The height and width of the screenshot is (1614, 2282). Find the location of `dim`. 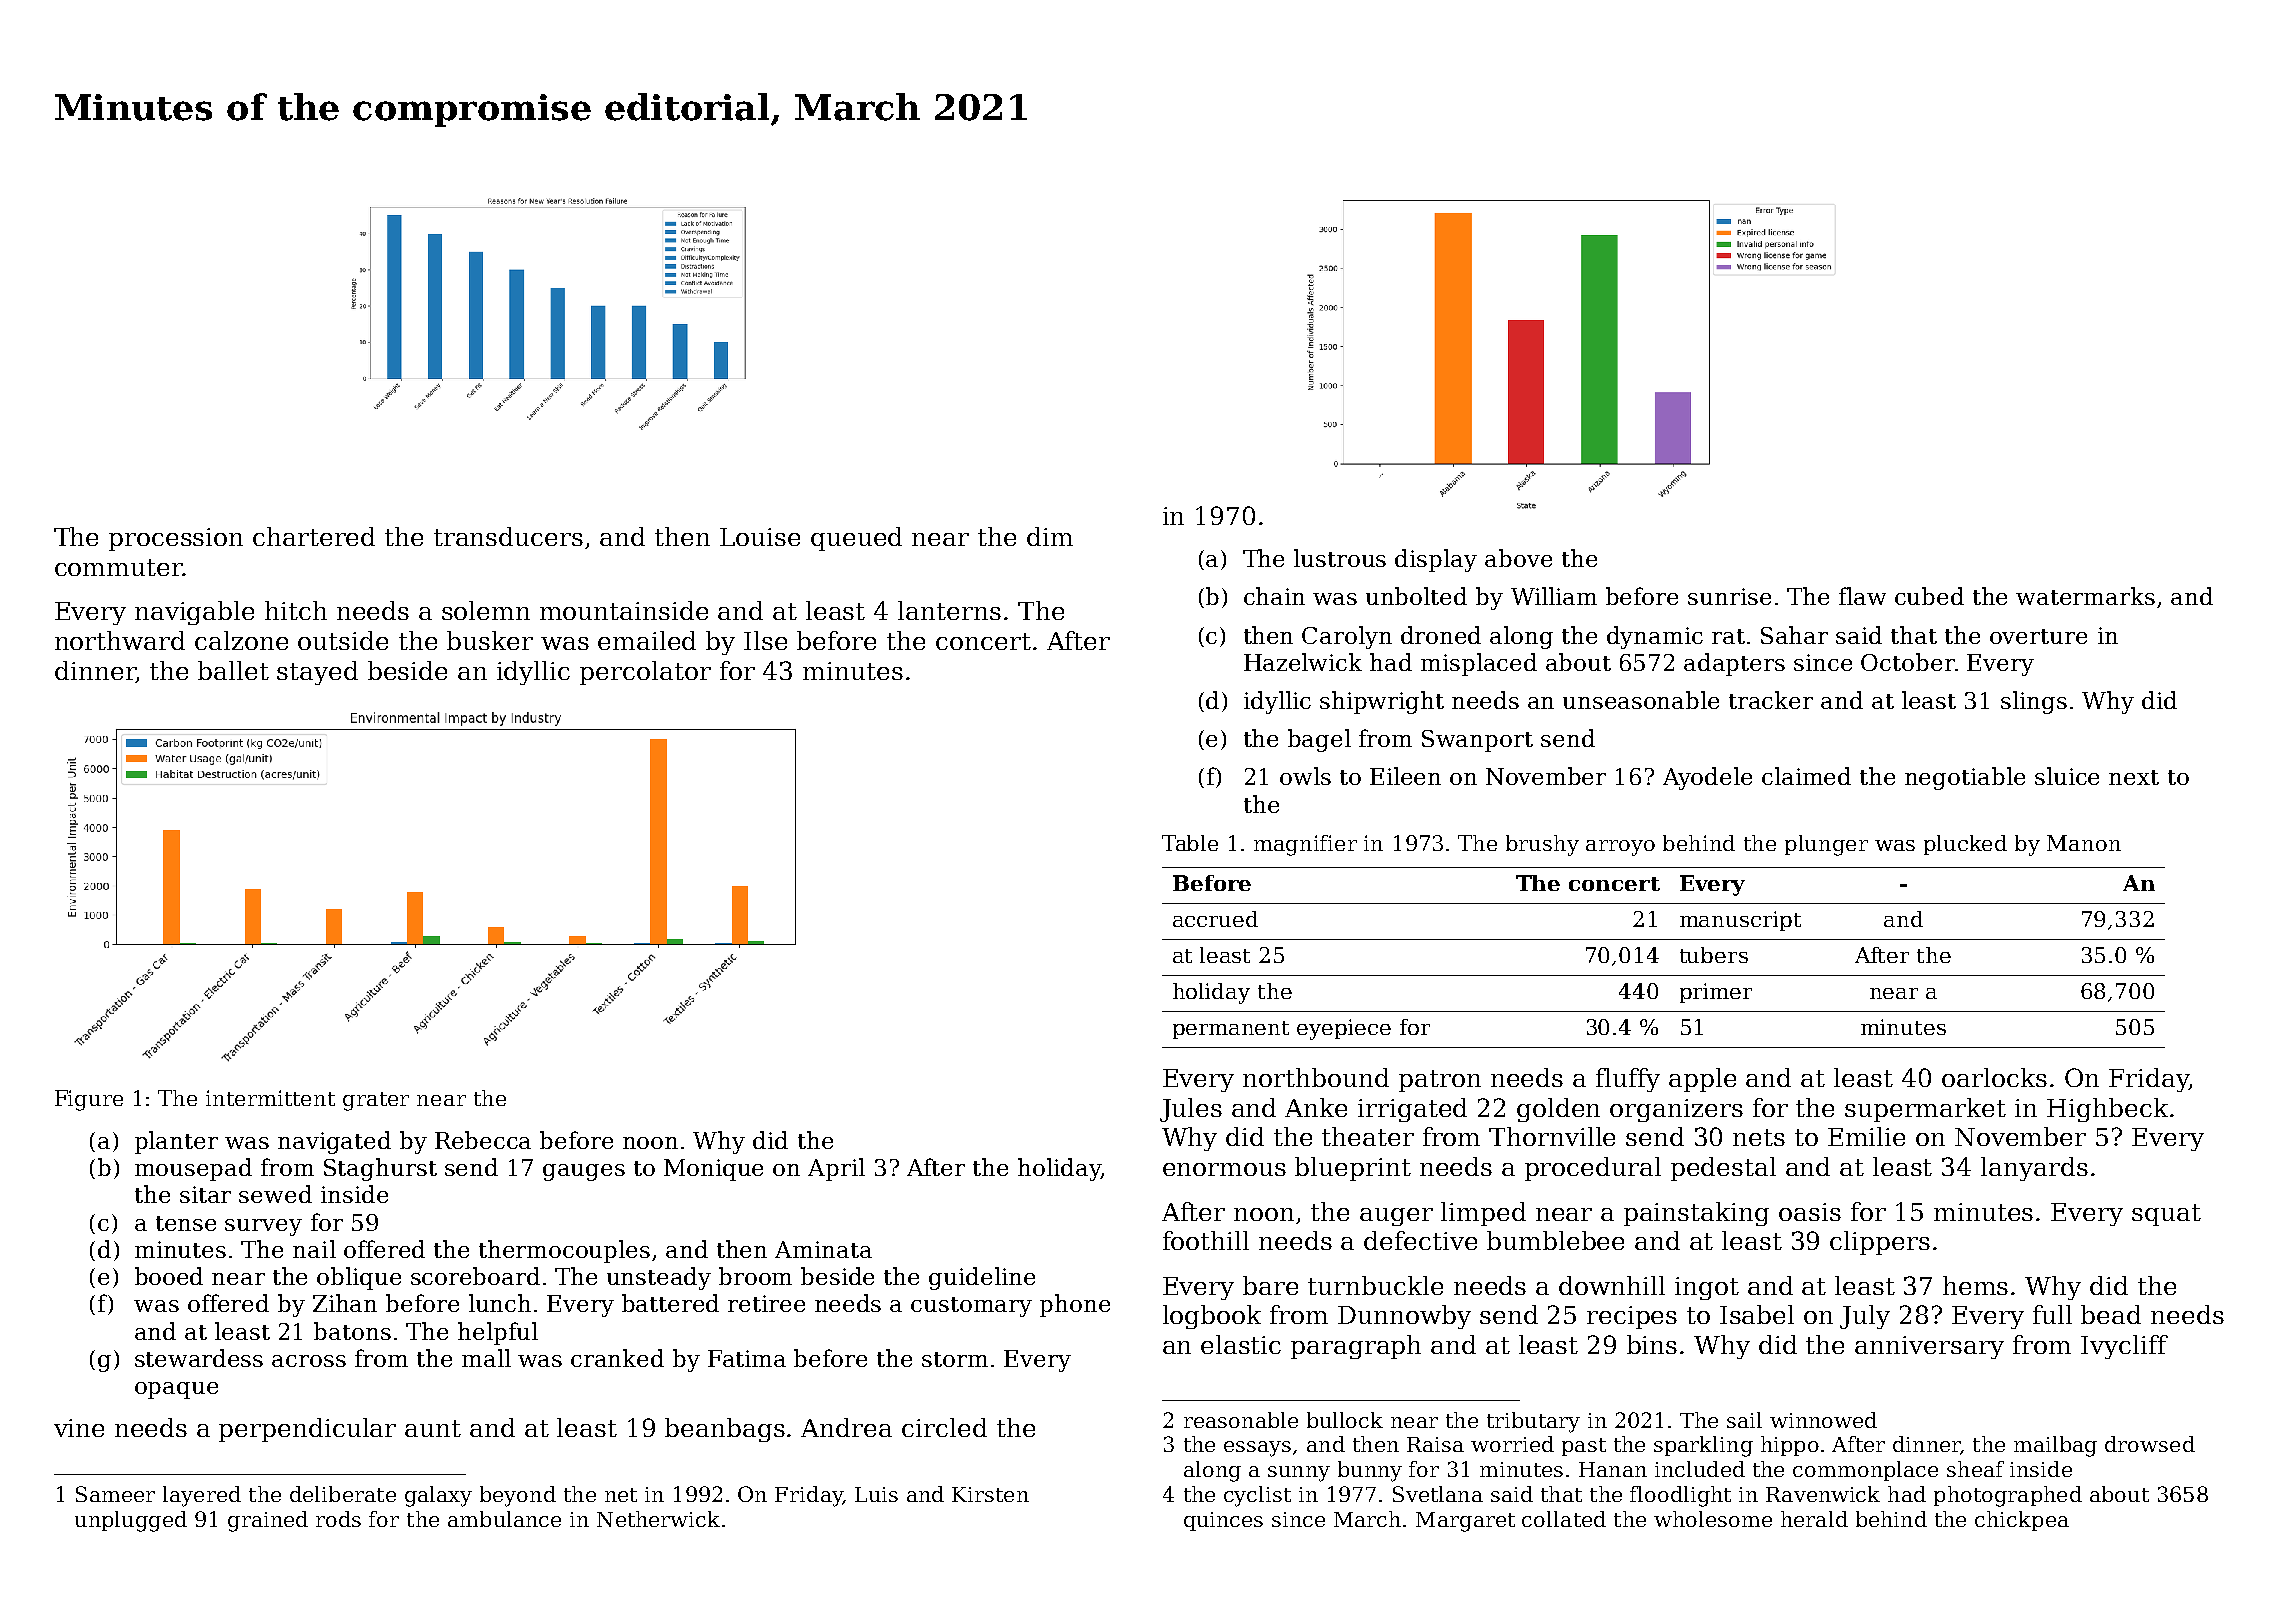

dim is located at coordinates (1050, 536).
